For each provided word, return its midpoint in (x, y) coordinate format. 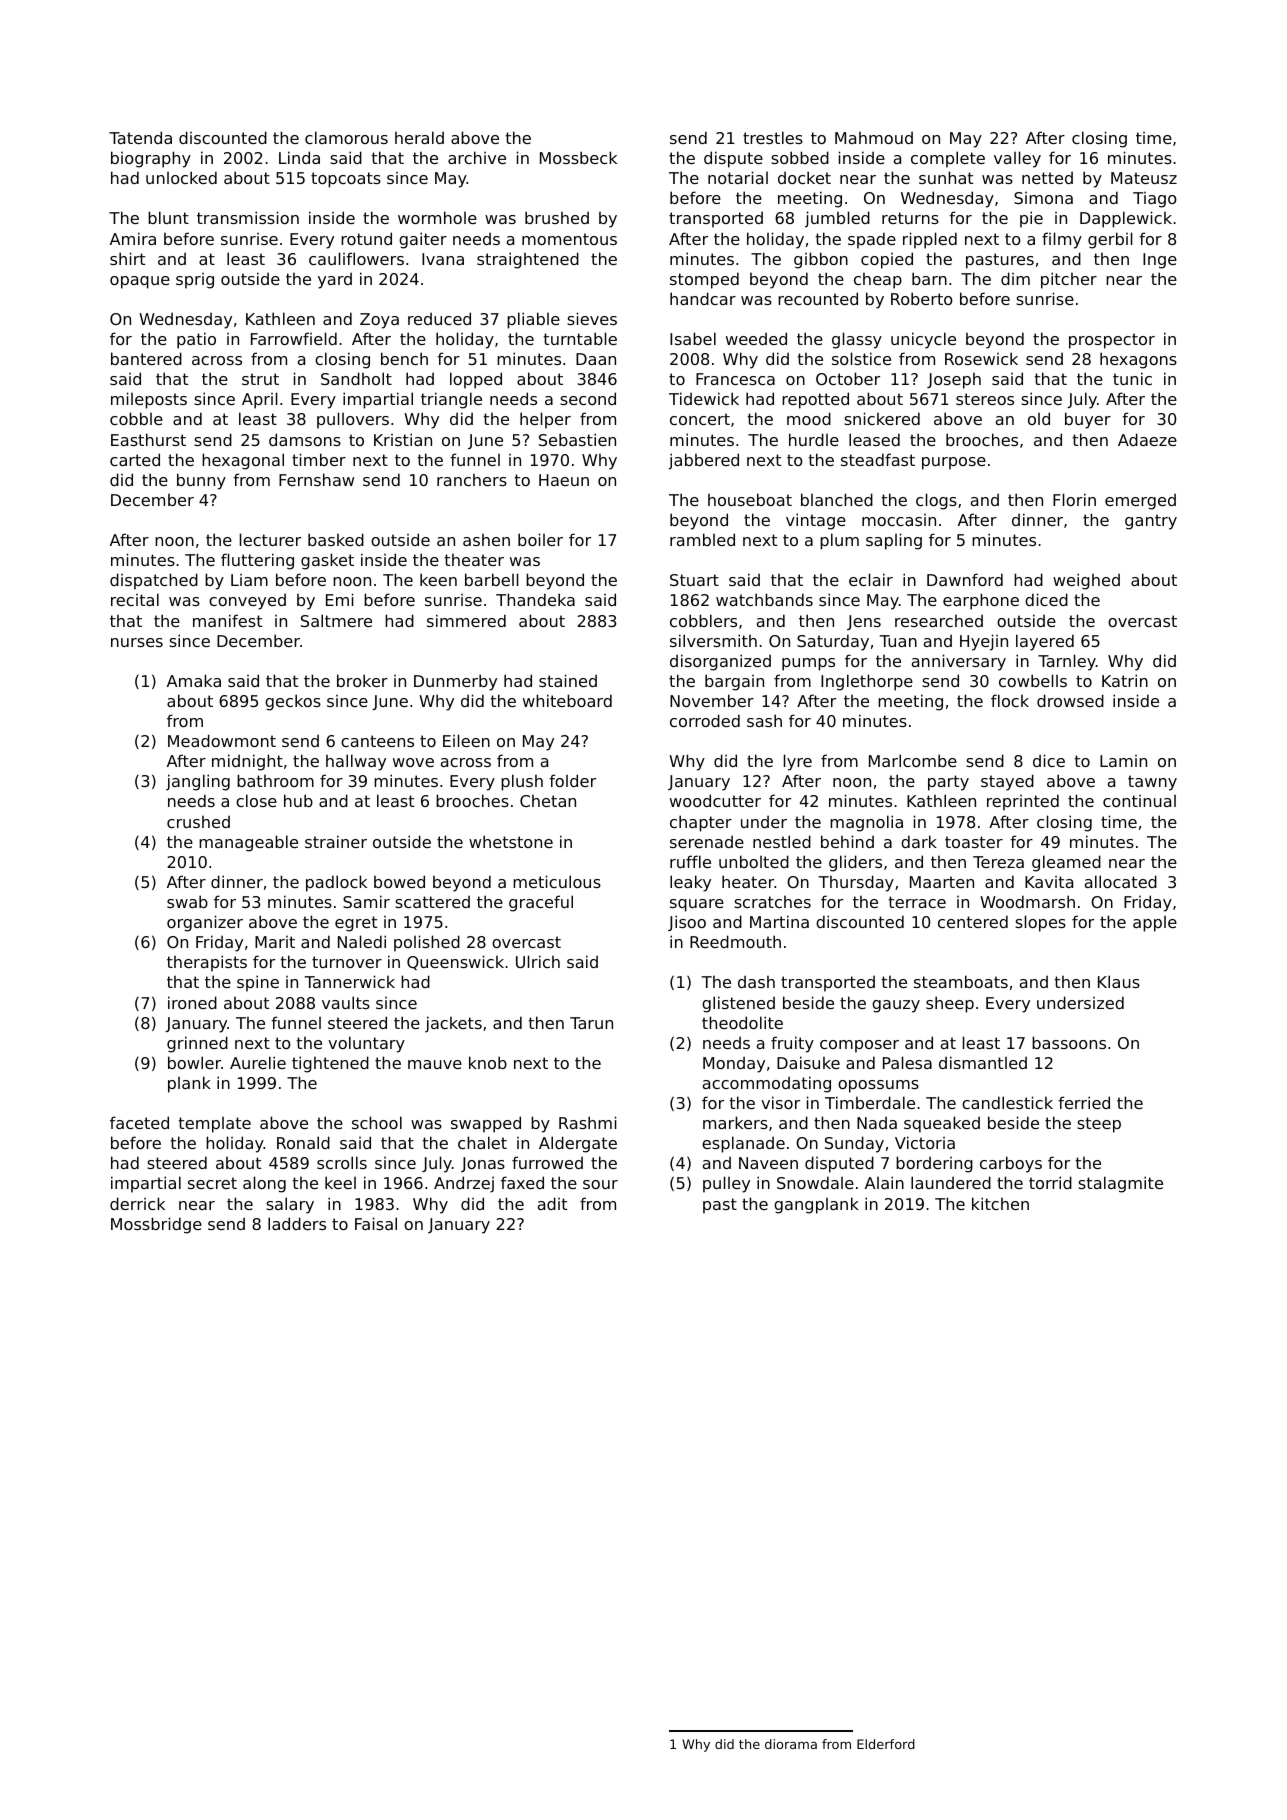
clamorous (346, 137)
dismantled (983, 1062)
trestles (773, 137)
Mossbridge (156, 1225)
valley (1017, 159)
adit (552, 1203)
